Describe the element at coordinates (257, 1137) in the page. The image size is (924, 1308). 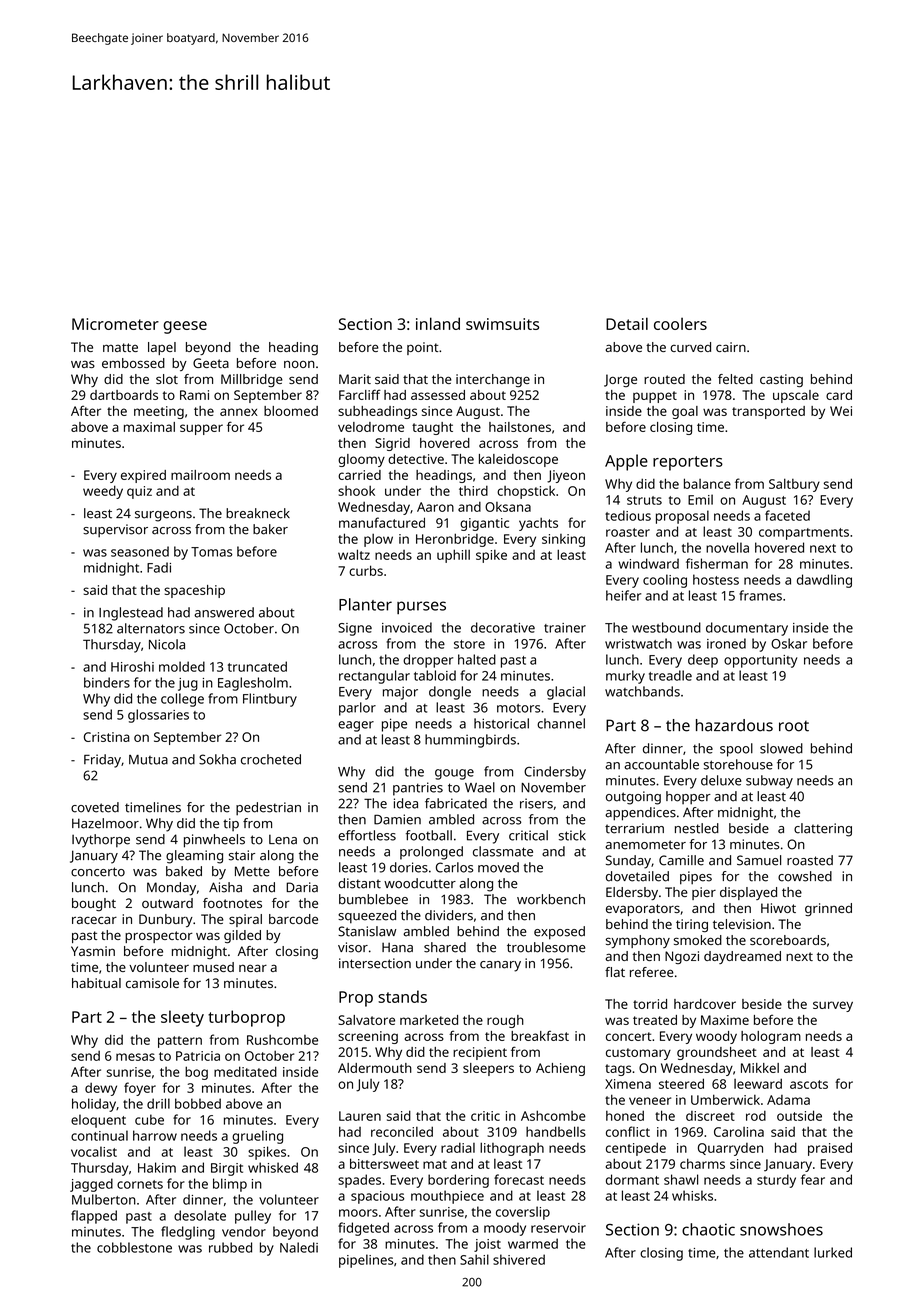
I see `grueling` at that location.
